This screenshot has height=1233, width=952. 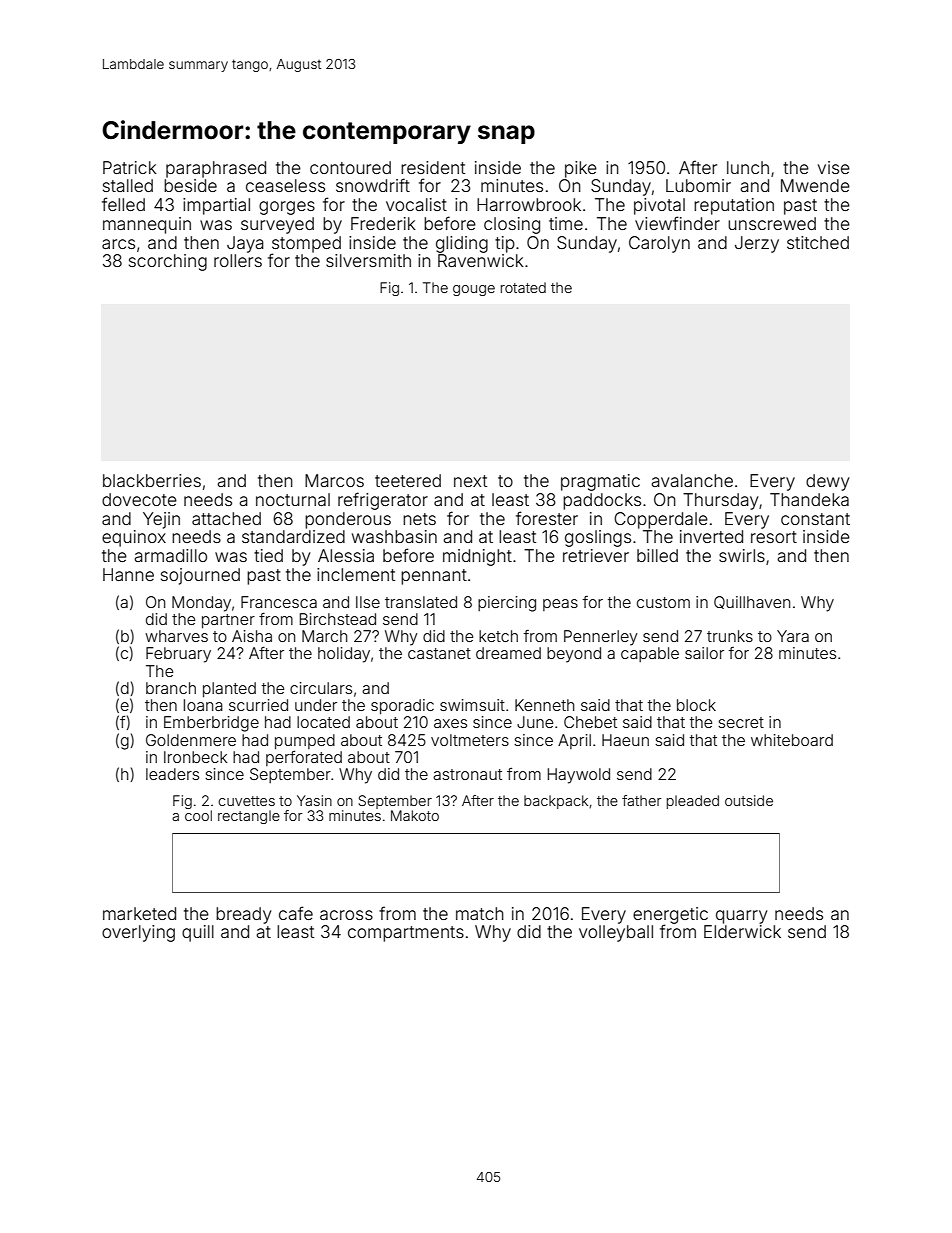 What do you see at coordinates (523, 287) in the screenshot?
I see `rotated` at bounding box center [523, 287].
